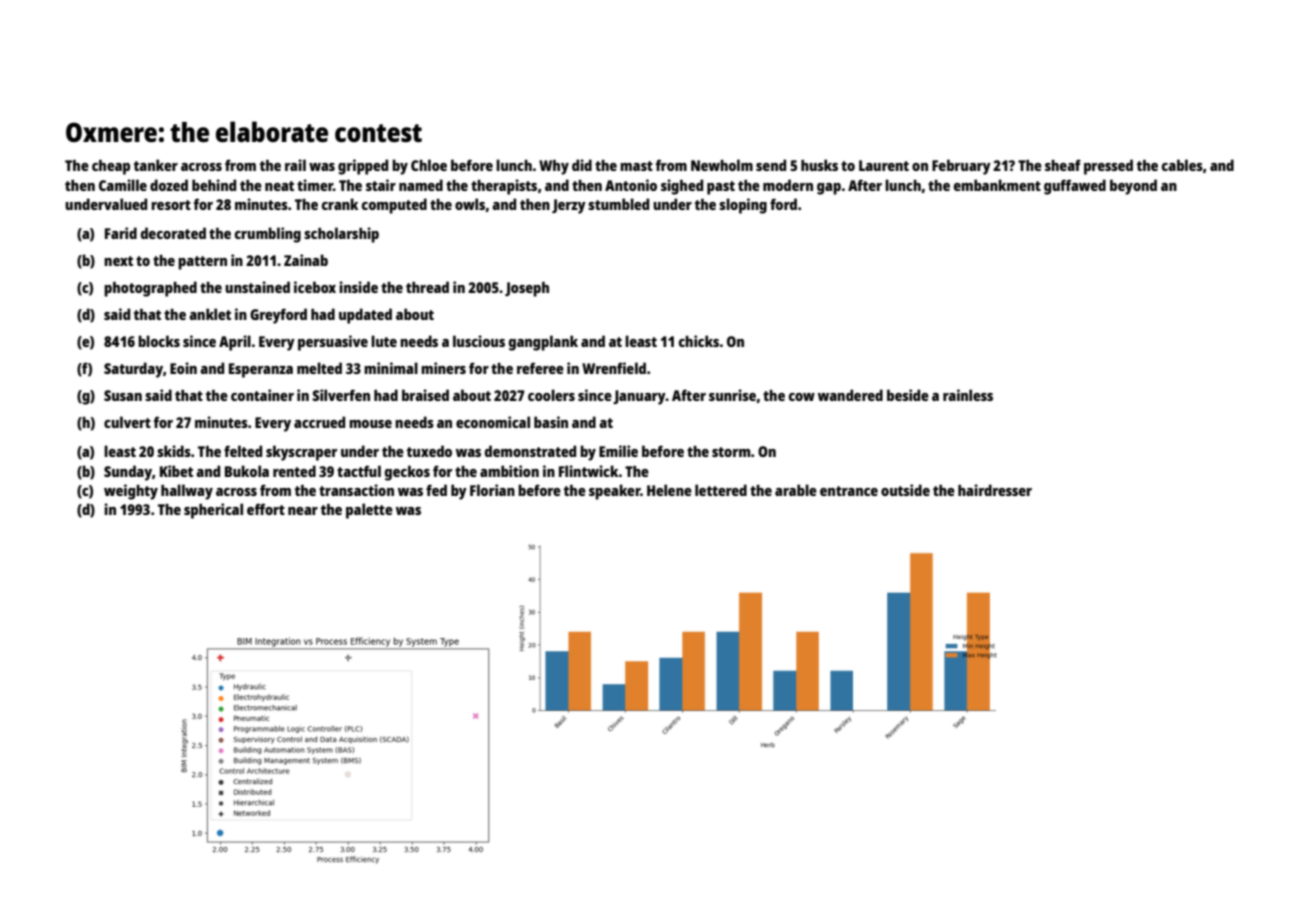  I want to click on chicks, so click(699, 341).
